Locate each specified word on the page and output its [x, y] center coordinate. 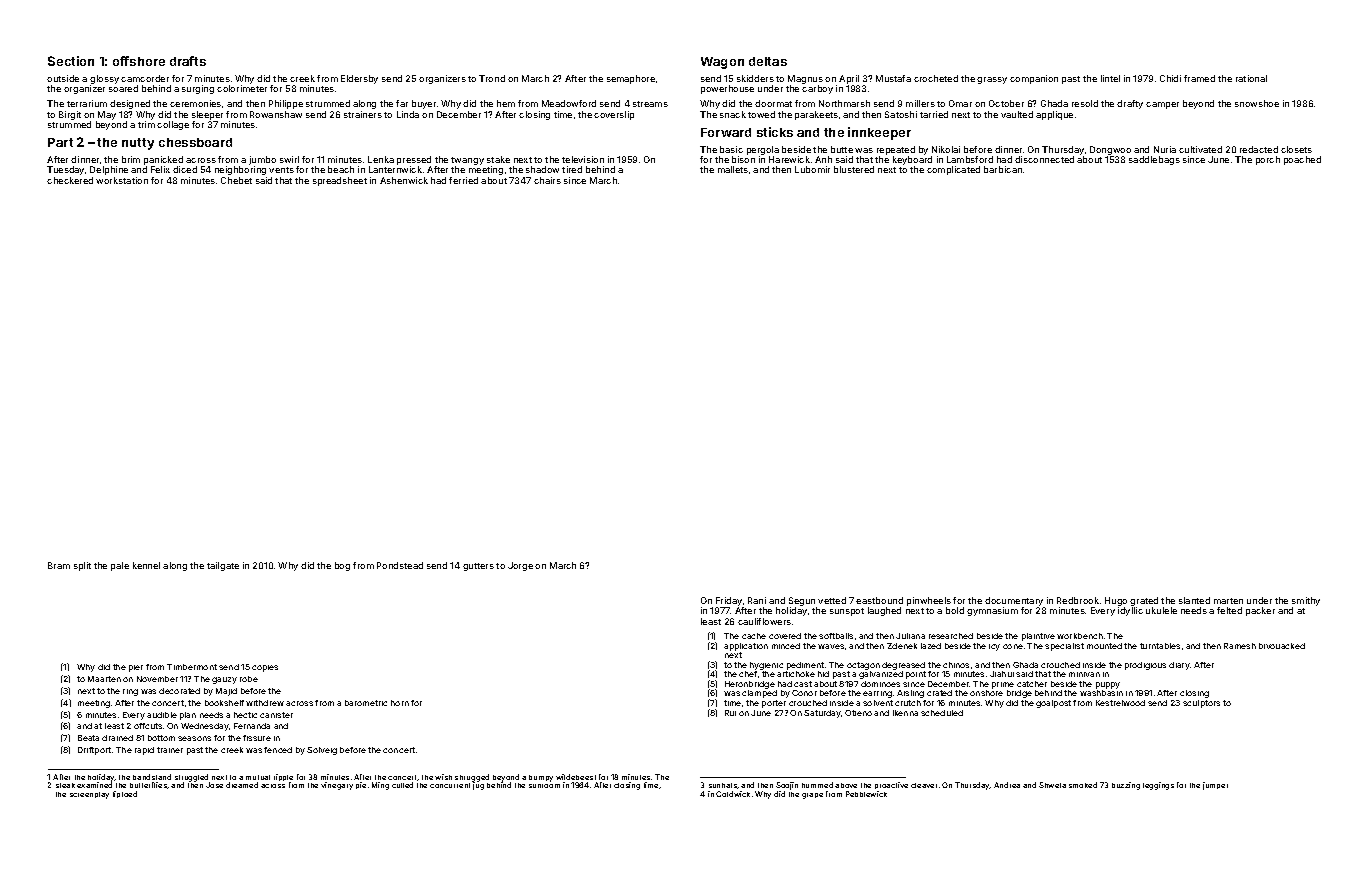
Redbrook [1078, 600]
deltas [768, 61]
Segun [802, 601]
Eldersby [359, 79]
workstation [122, 180]
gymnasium [992, 611]
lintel [1110, 78]
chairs [547, 180]
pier [136, 668]
